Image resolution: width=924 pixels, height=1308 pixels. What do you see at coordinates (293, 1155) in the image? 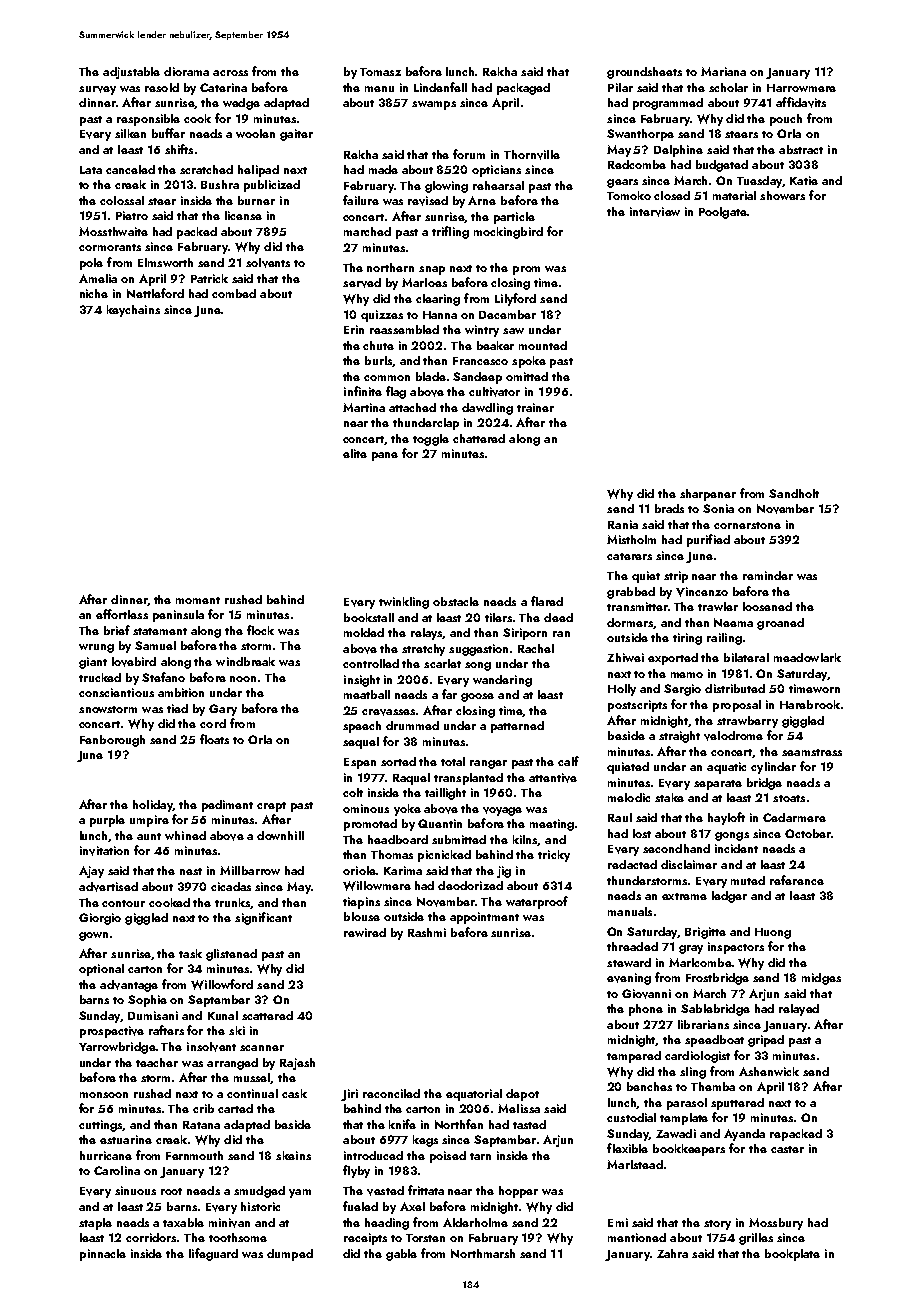
I see `skeins` at bounding box center [293, 1155].
